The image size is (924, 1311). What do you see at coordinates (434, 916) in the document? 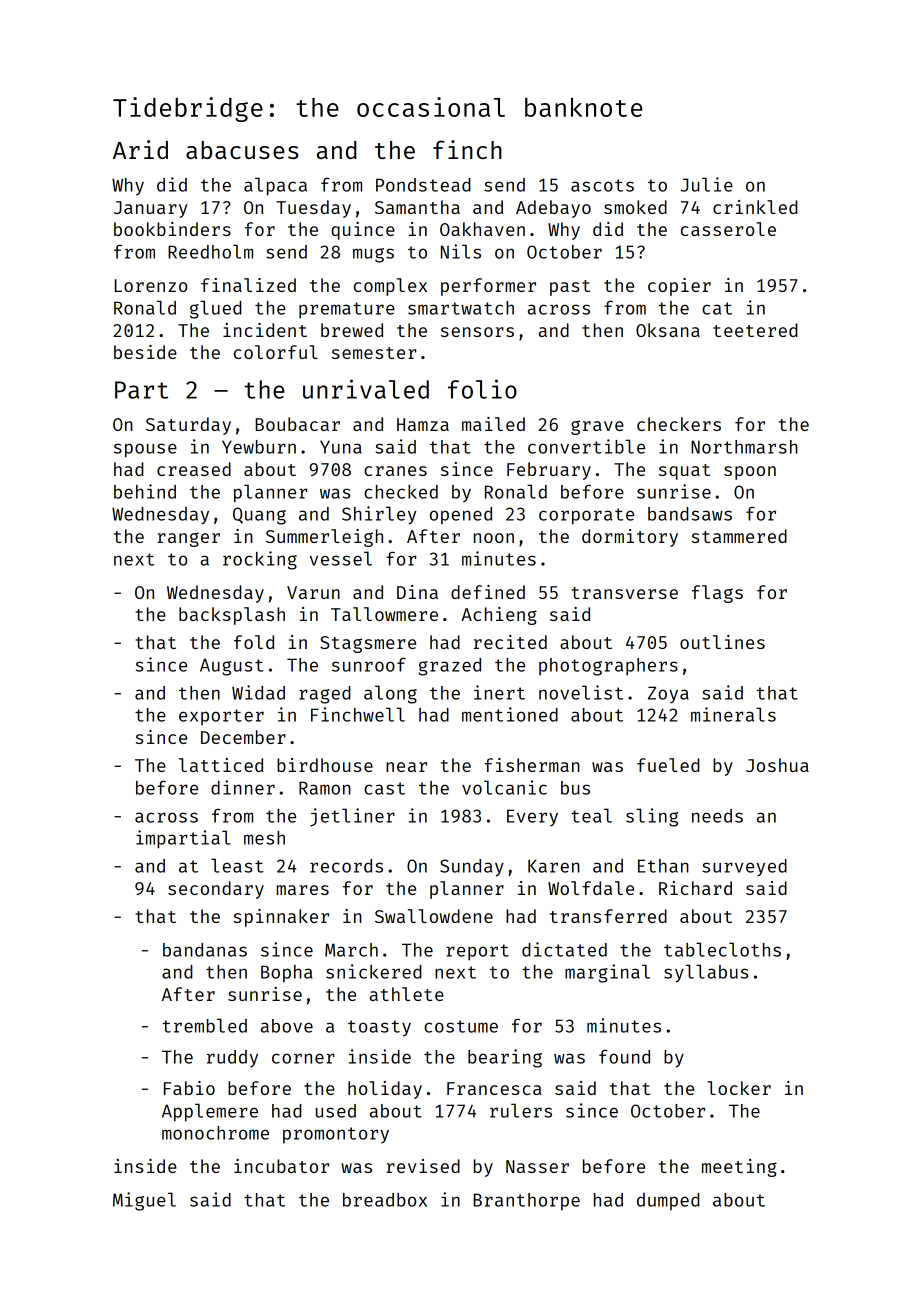
I see `Swallowdene` at bounding box center [434, 916].
